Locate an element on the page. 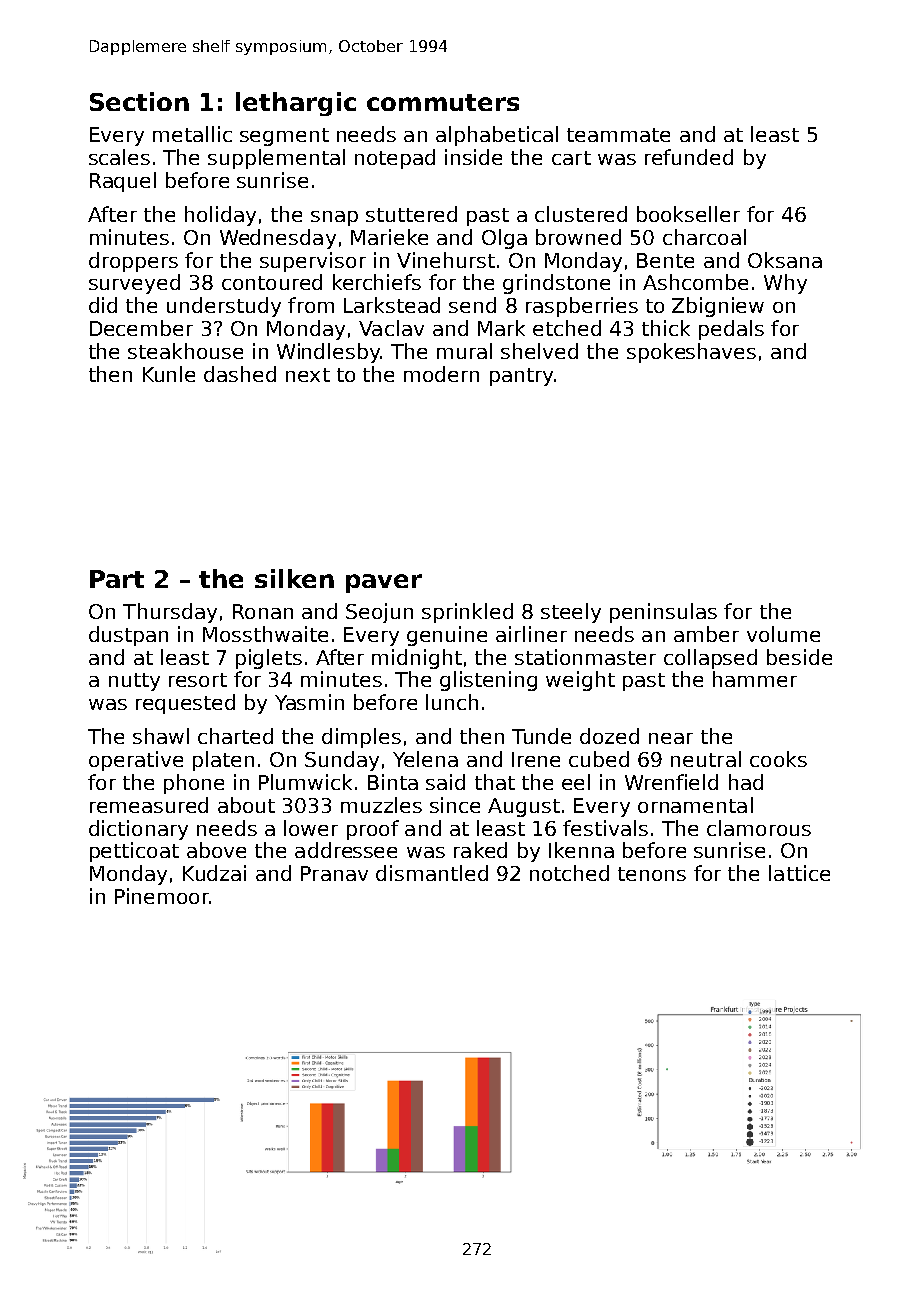  steakhouse is located at coordinates (185, 351).
